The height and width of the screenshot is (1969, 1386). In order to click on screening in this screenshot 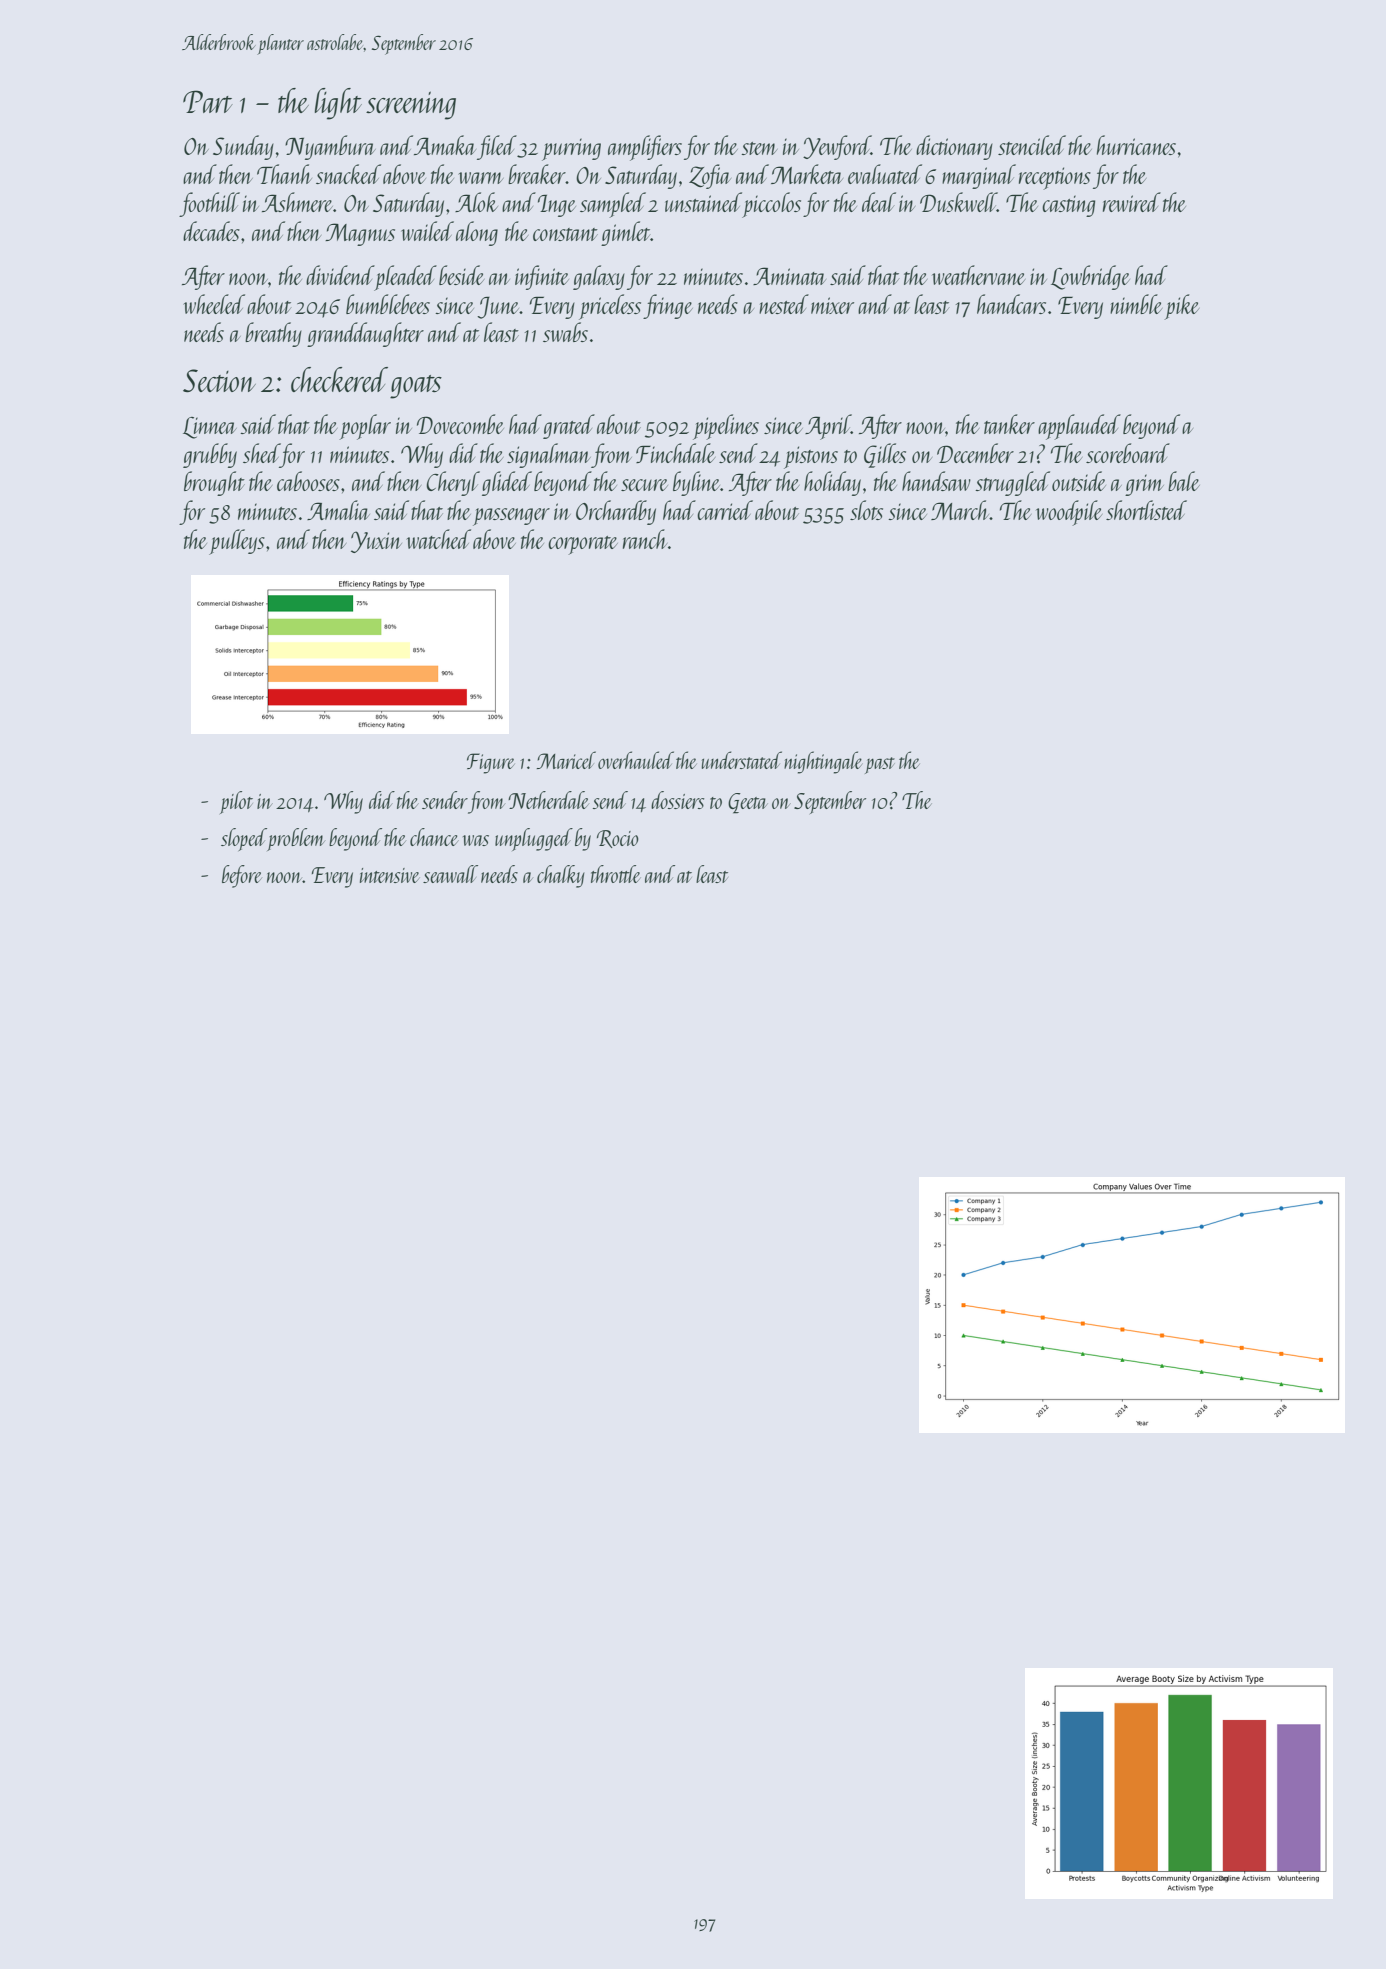, I will do `click(411, 105)`.
